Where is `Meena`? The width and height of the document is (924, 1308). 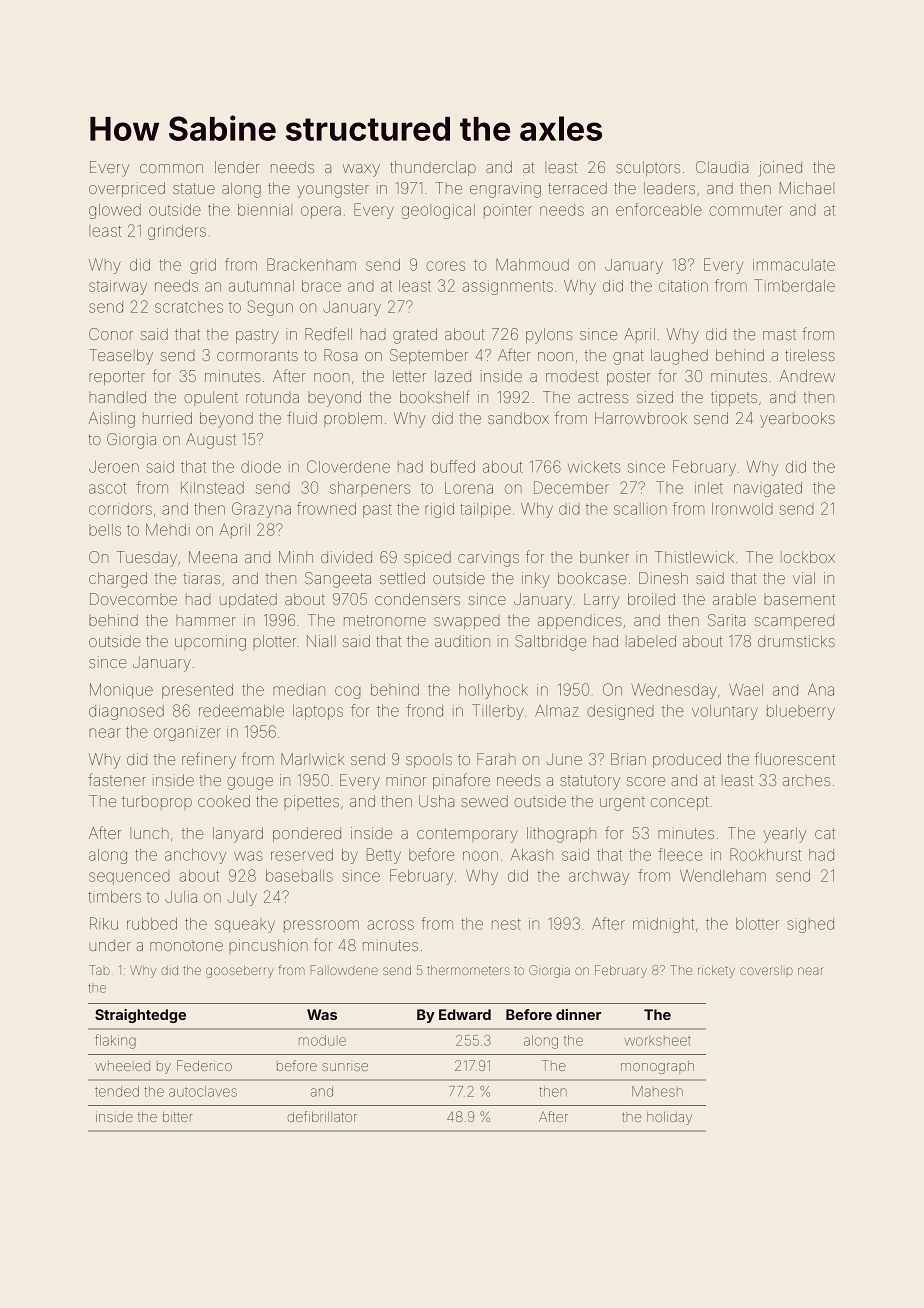
Meena is located at coordinates (213, 557).
